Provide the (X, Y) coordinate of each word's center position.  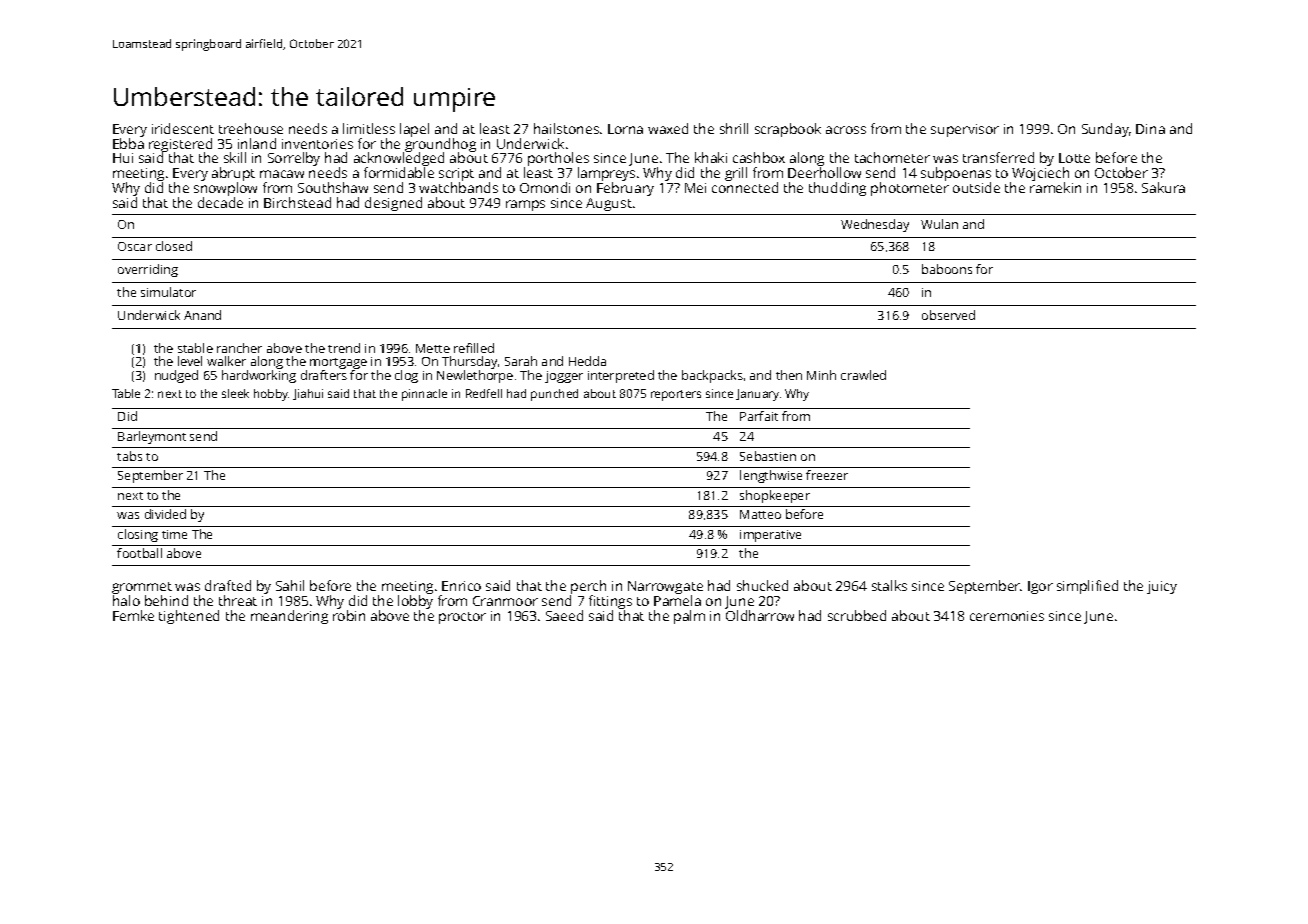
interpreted (621, 376)
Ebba (128, 143)
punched (554, 395)
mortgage (338, 363)
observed (948, 315)
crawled (863, 375)
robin (349, 615)
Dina (1150, 129)
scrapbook (788, 130)
